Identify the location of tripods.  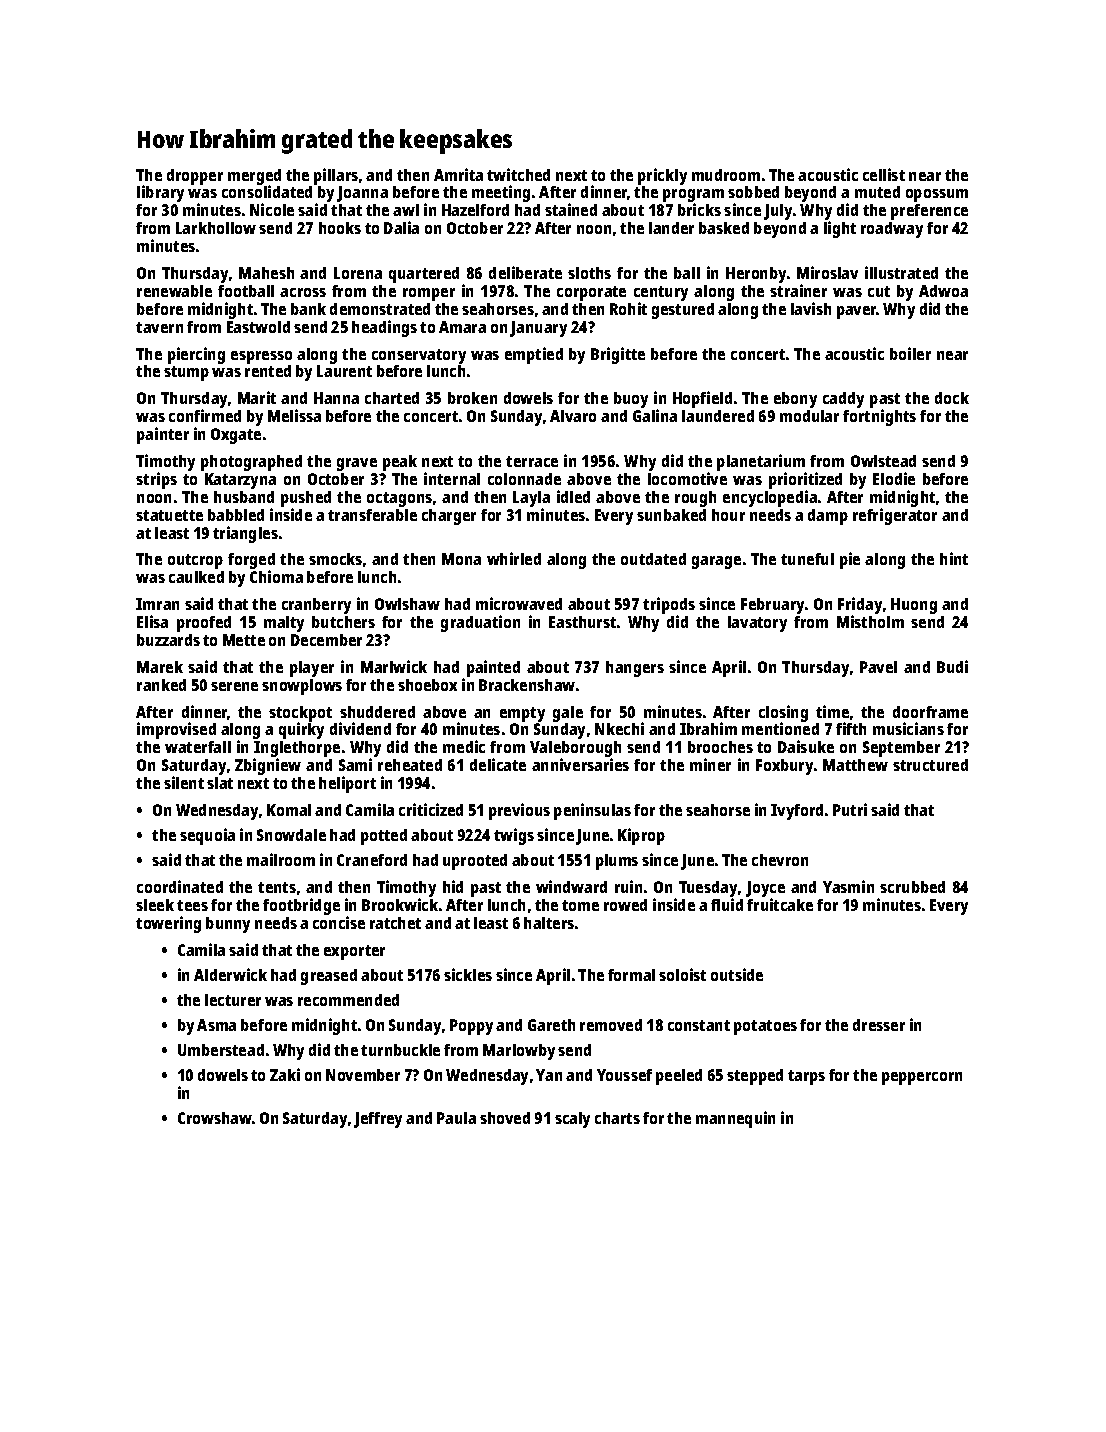
(669, 605).
